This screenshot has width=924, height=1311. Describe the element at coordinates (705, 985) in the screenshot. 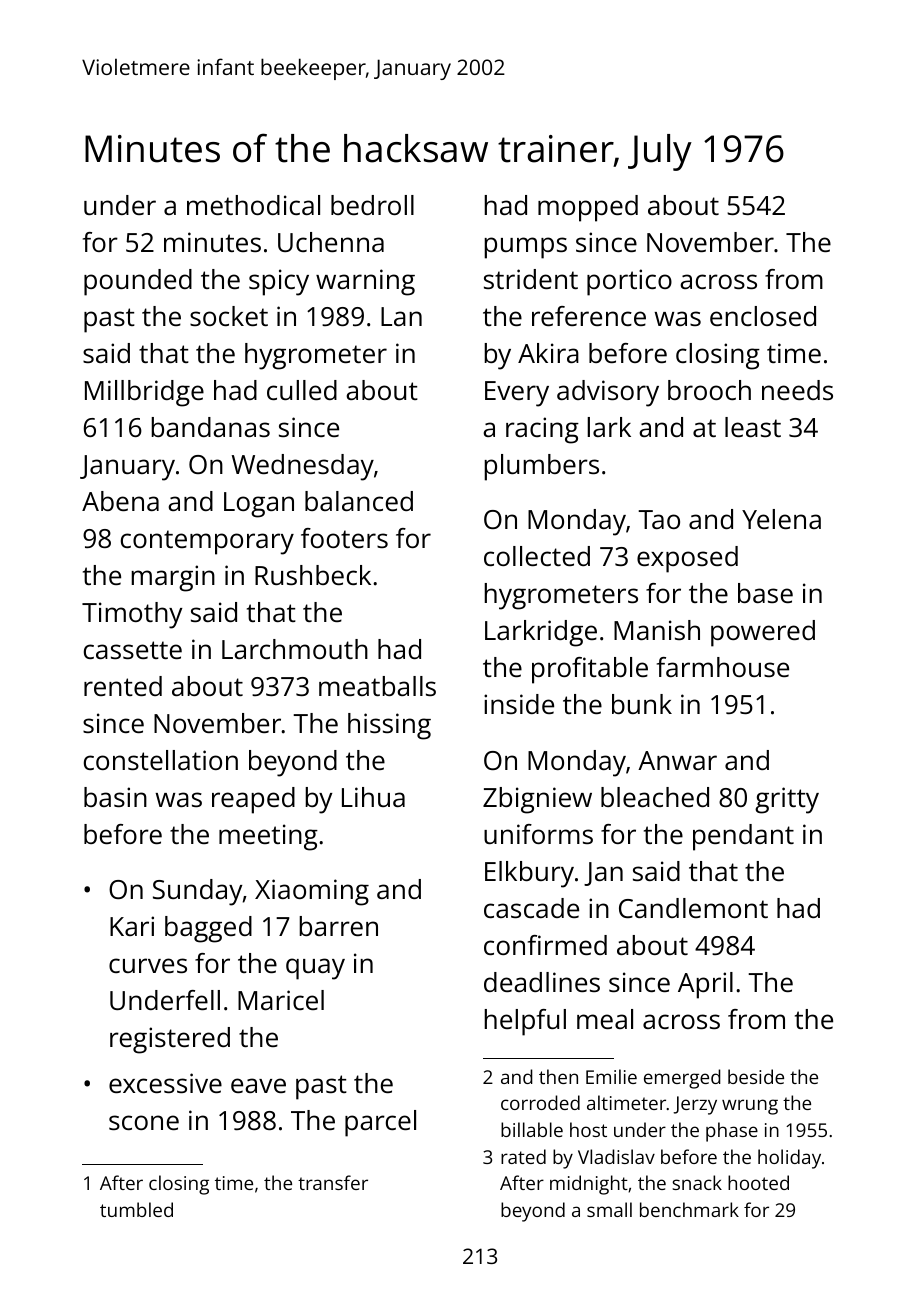

I see `April` at that location.
